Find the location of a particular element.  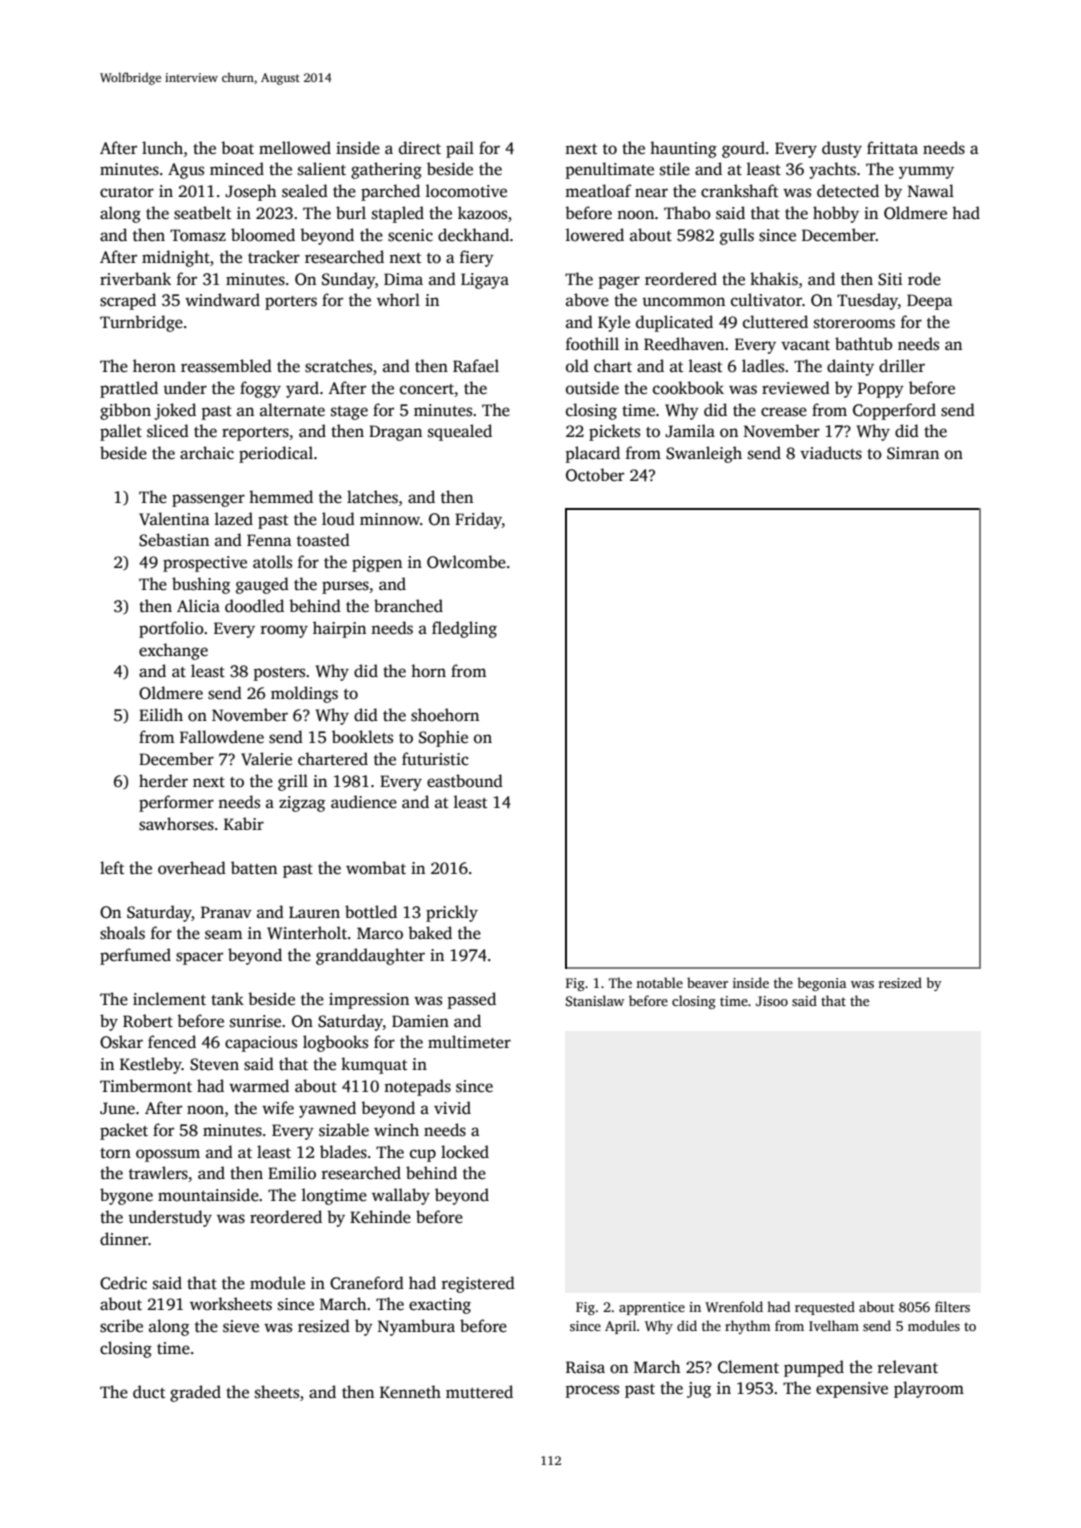

lunch is located at coordinates (162, 148).
